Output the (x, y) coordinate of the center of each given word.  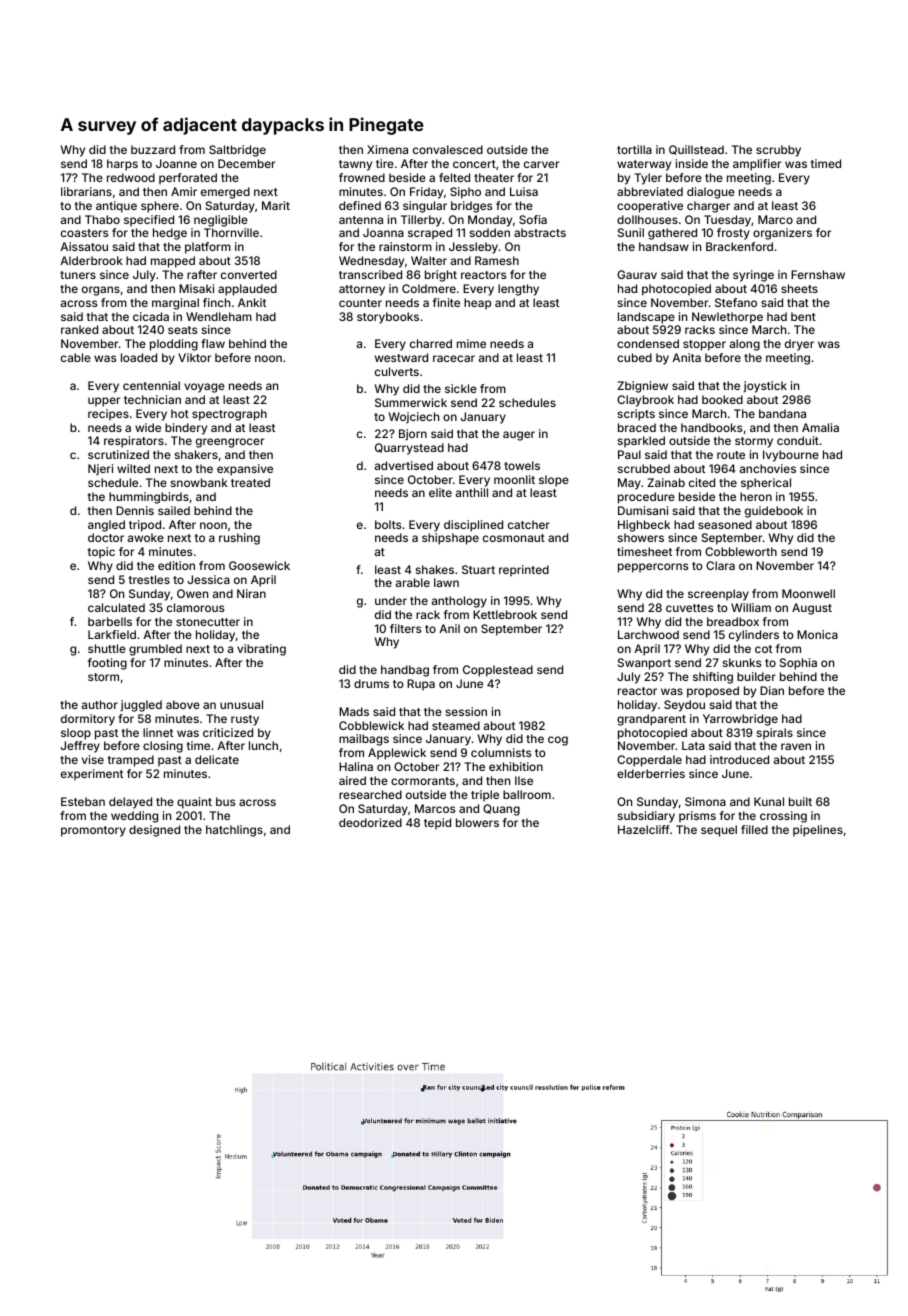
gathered (672, 234)
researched (370, 794)
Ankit (252, 302)
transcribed (370, 274)
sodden (490, 232)
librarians (86, 191)
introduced (739, 759)
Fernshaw (818, 274)
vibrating (261, 650)
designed (154, 831)
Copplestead (498, 671)
